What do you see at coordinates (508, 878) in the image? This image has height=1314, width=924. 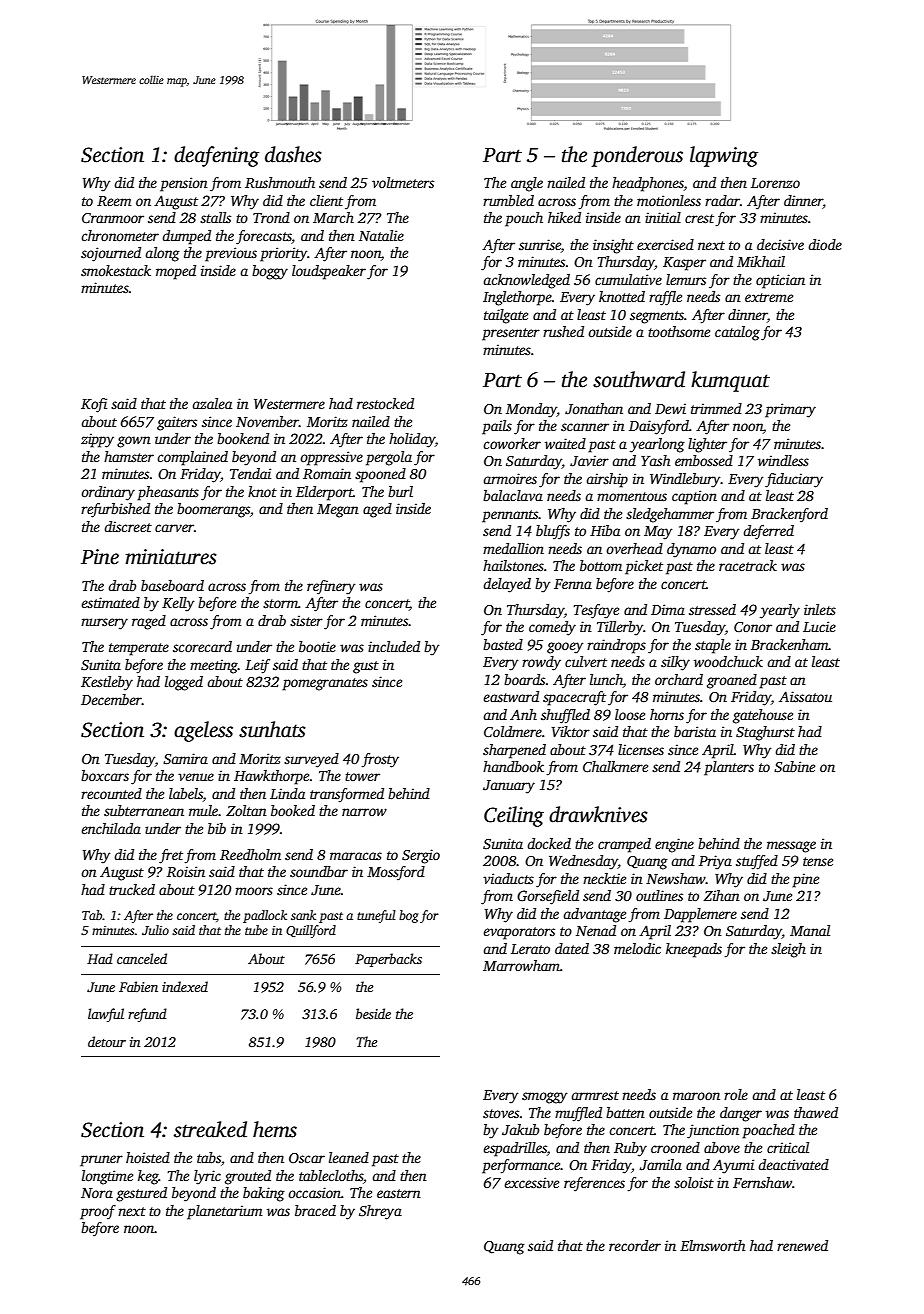 I see `viaducts` at bounding box center [508, 878].
